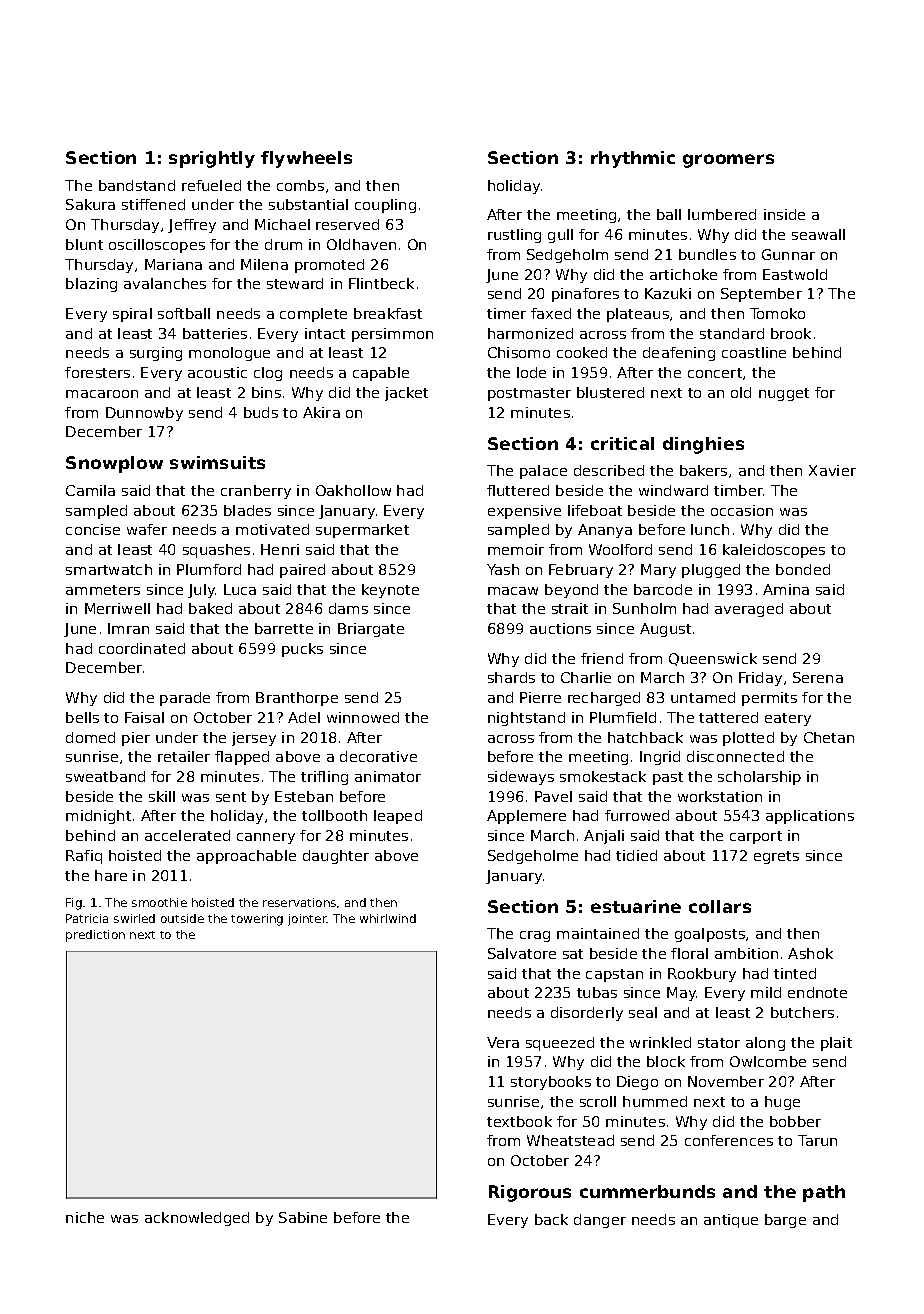 This screenshot has height=1314, width=924. I want to click on Ashok, so click(810, 953).
